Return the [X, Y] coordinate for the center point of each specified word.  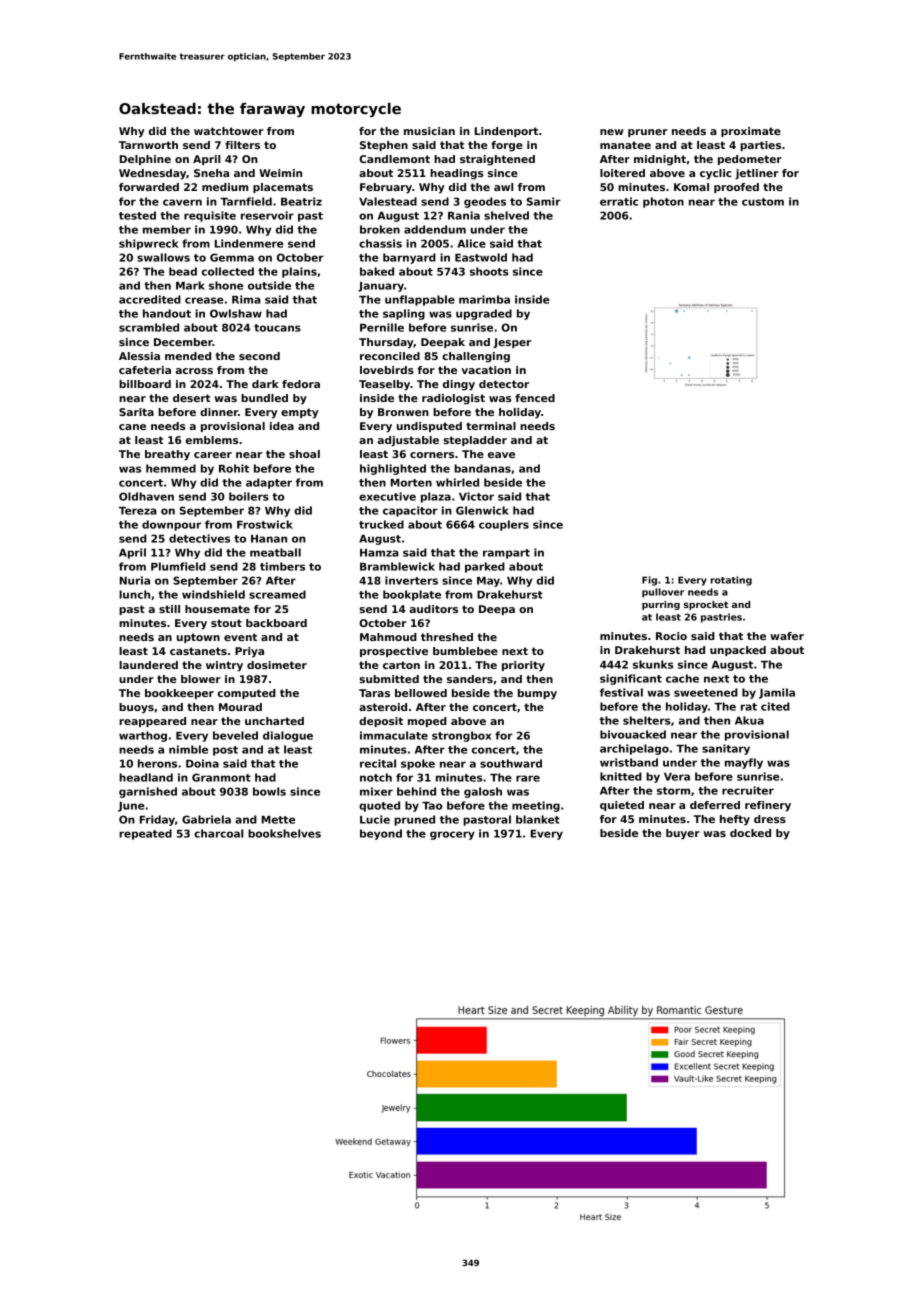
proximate [751, 132]
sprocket [706, 605]
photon [663, 202]
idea [282, 426]
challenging [476, 357]
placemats [283, 188]
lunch [134, 594]
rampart [506, 554]
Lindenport [506, 132]
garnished [148, 792]
